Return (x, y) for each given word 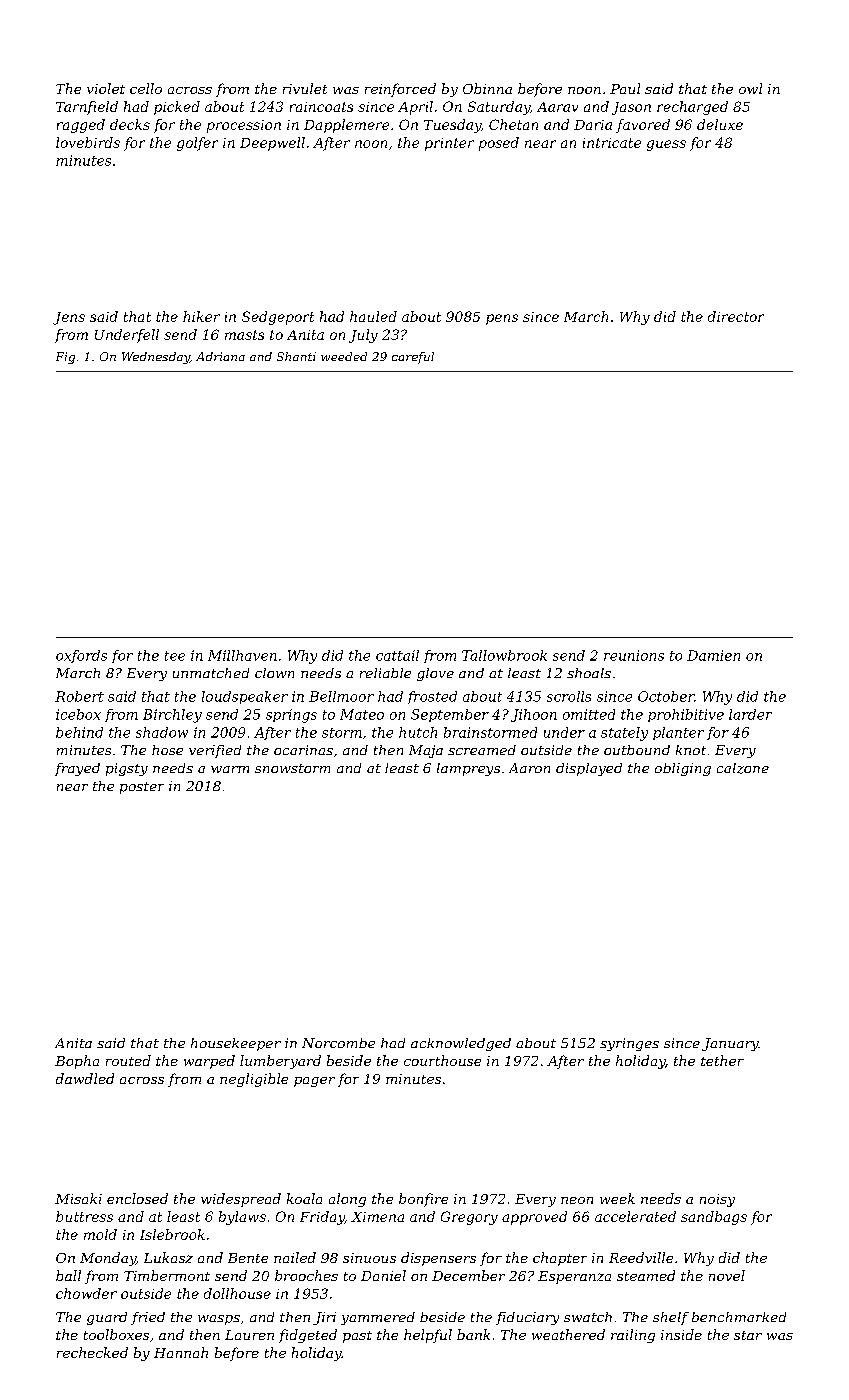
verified (215, 751)
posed (499, 144)
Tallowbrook (504, 655)
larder (750, 714)
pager (314, 1082)
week (617, 1198)
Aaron (529, 768)
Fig (65, 358)
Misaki (78, 1198)
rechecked (92, 1352)
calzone (743, 768)
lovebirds (88, 142)
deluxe (720, 124)
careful (413, 358)
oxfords (81, 656)
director (736, 316)
